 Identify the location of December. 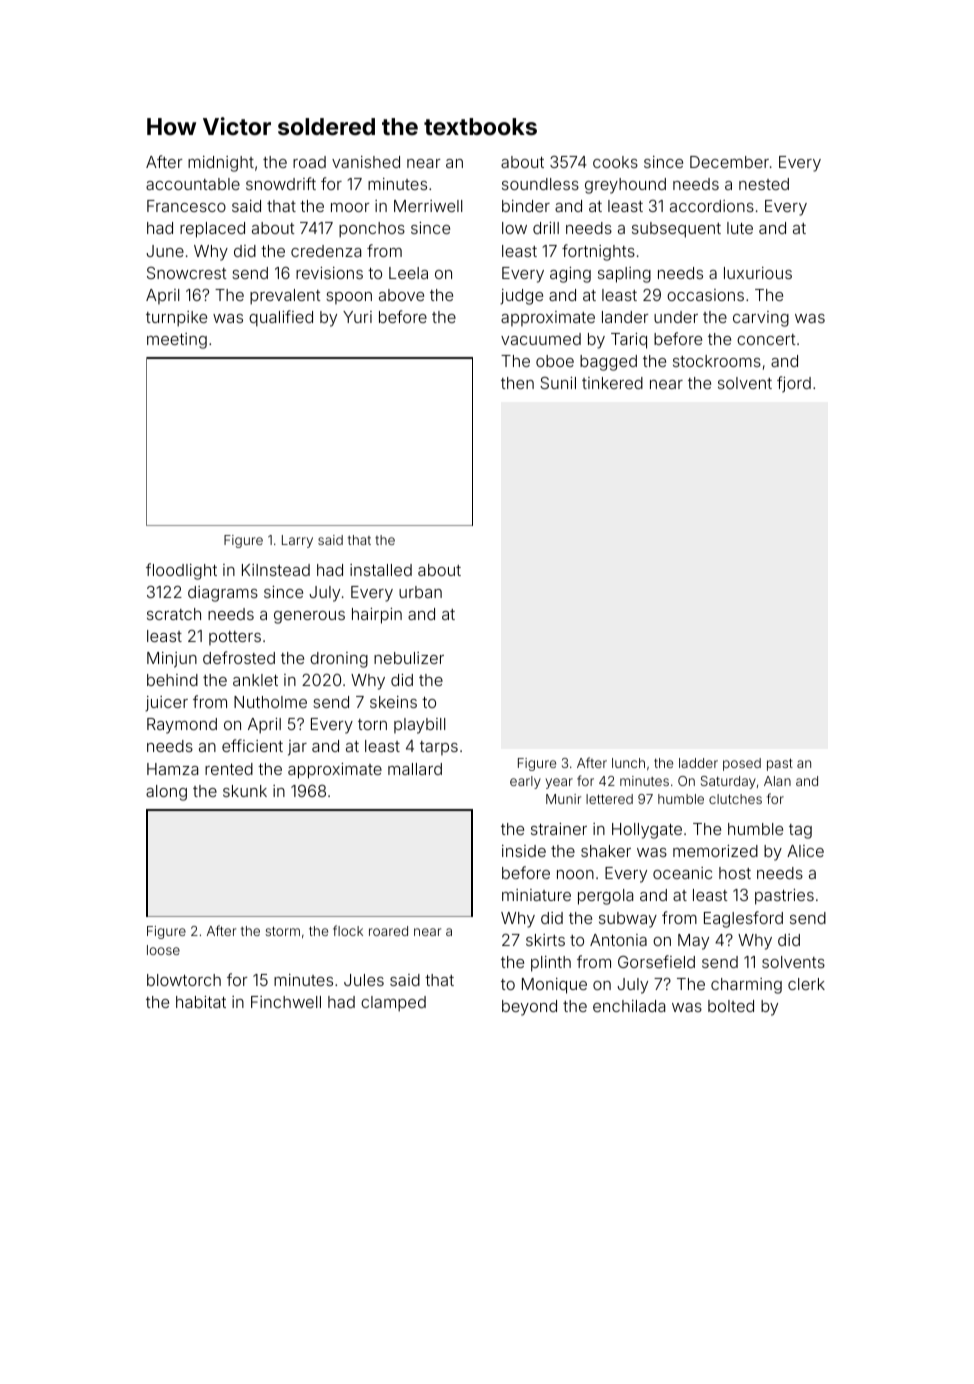
(729, 162).
